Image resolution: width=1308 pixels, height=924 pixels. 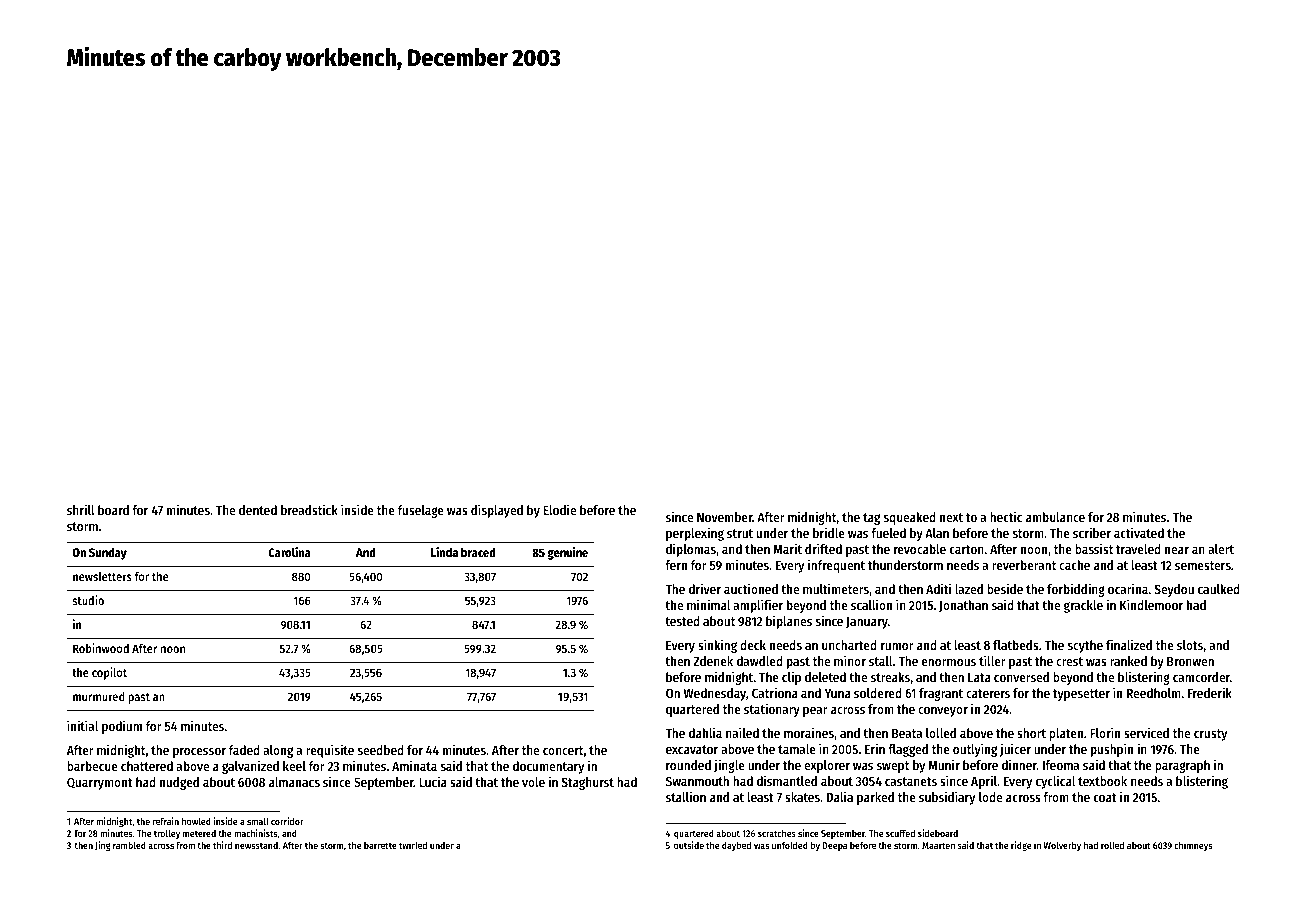 What do you see at coordinates (82, 725) in the document?
I see `initial` at bounding box center [82, 725].
